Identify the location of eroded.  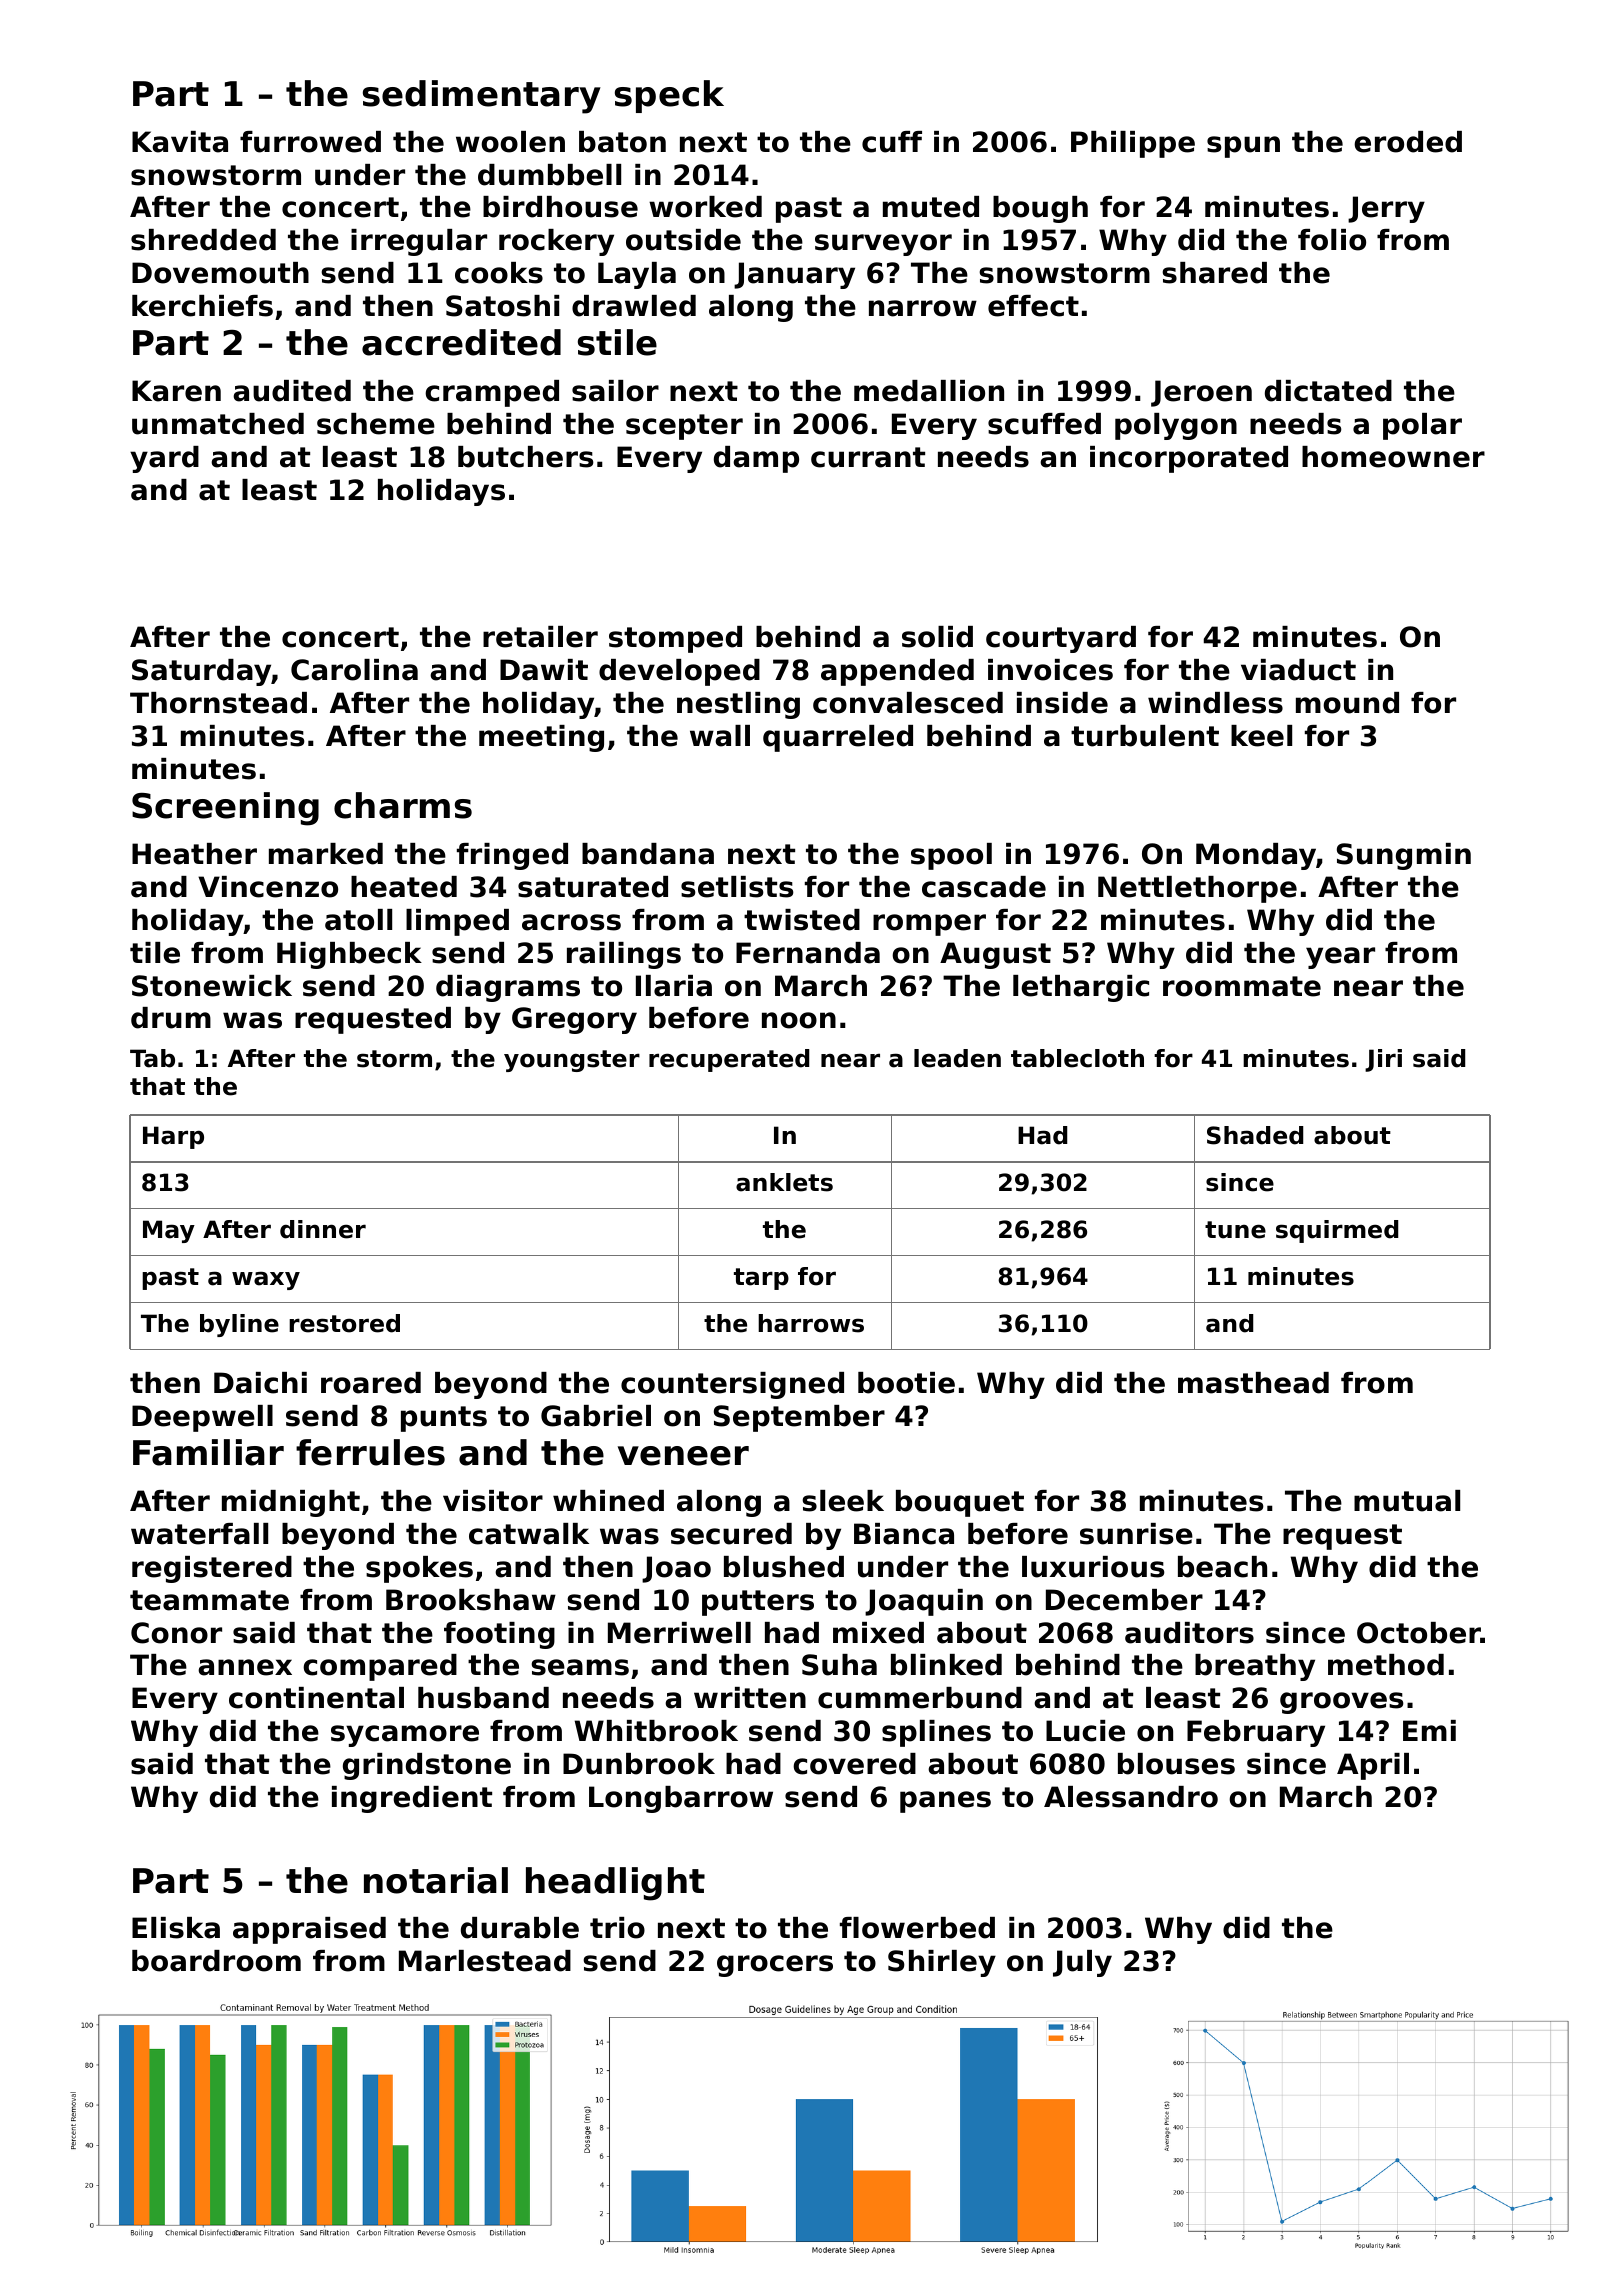
(1408, 142).
